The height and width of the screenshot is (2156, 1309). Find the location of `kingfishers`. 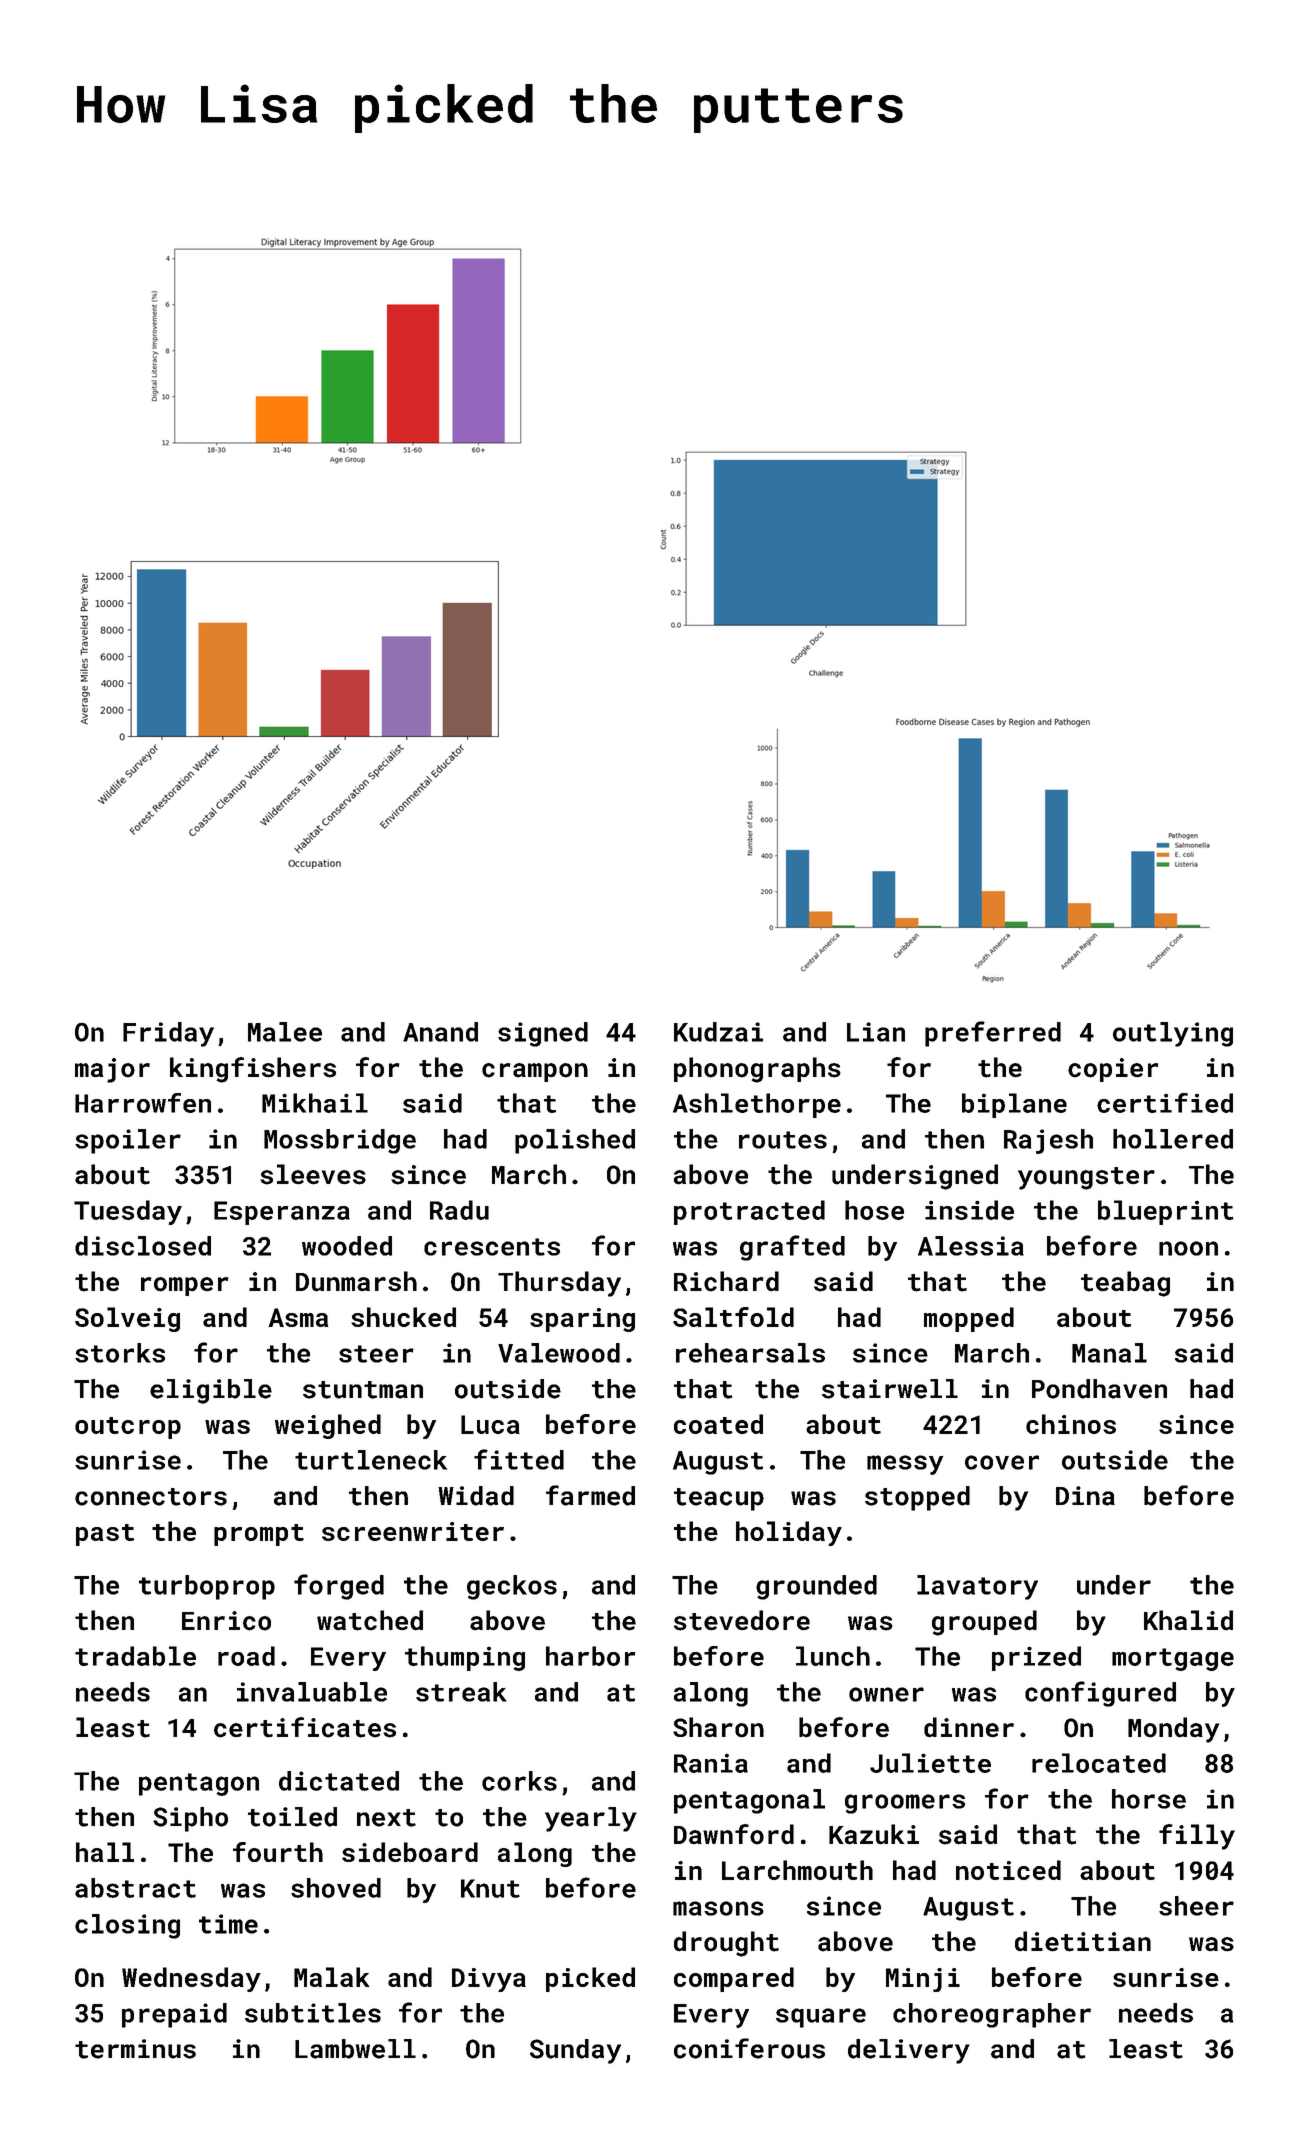

kingfishers is located at coordinates (253, 1070).
